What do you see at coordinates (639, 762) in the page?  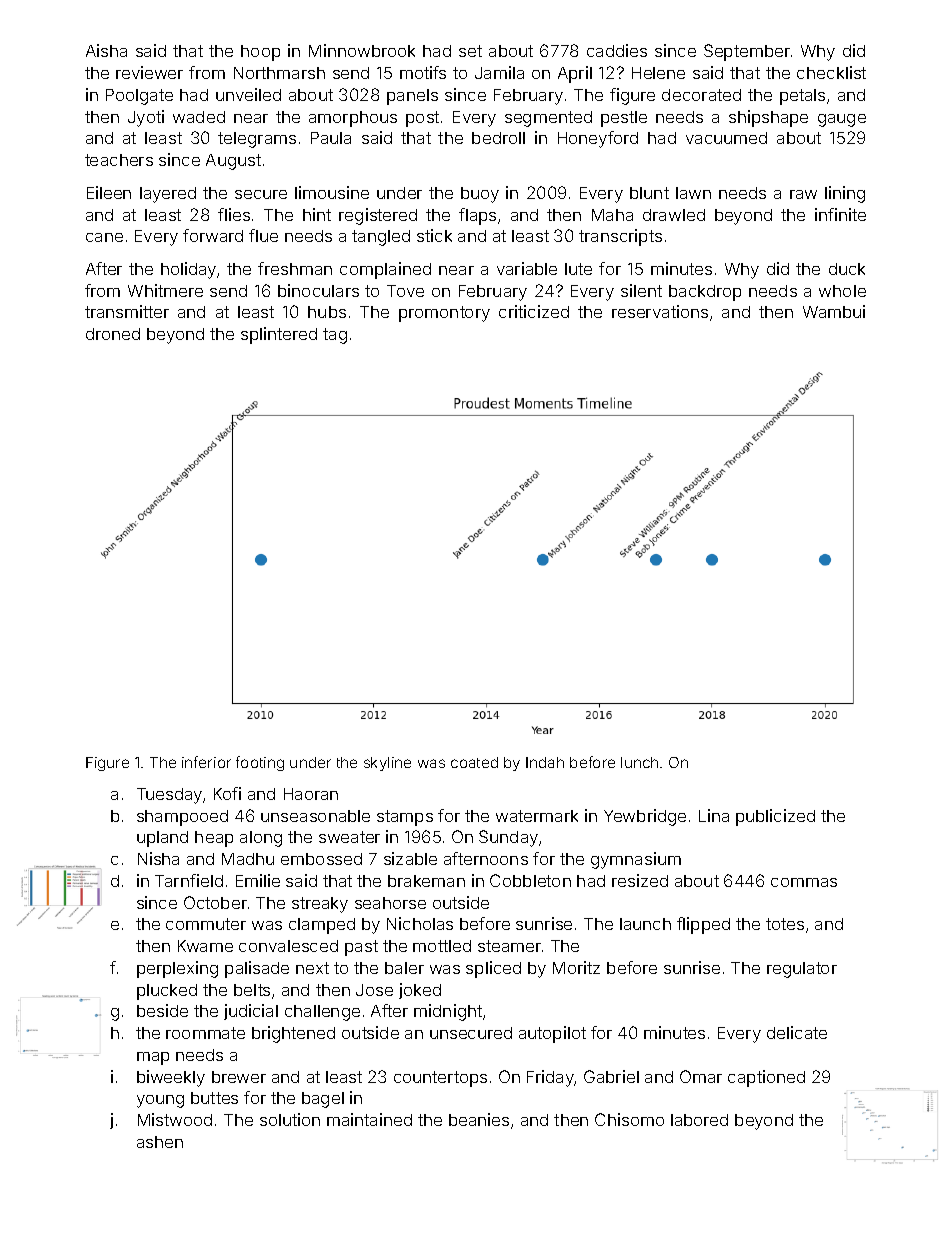 I see `lunch` at bounding box center [639, 762].
